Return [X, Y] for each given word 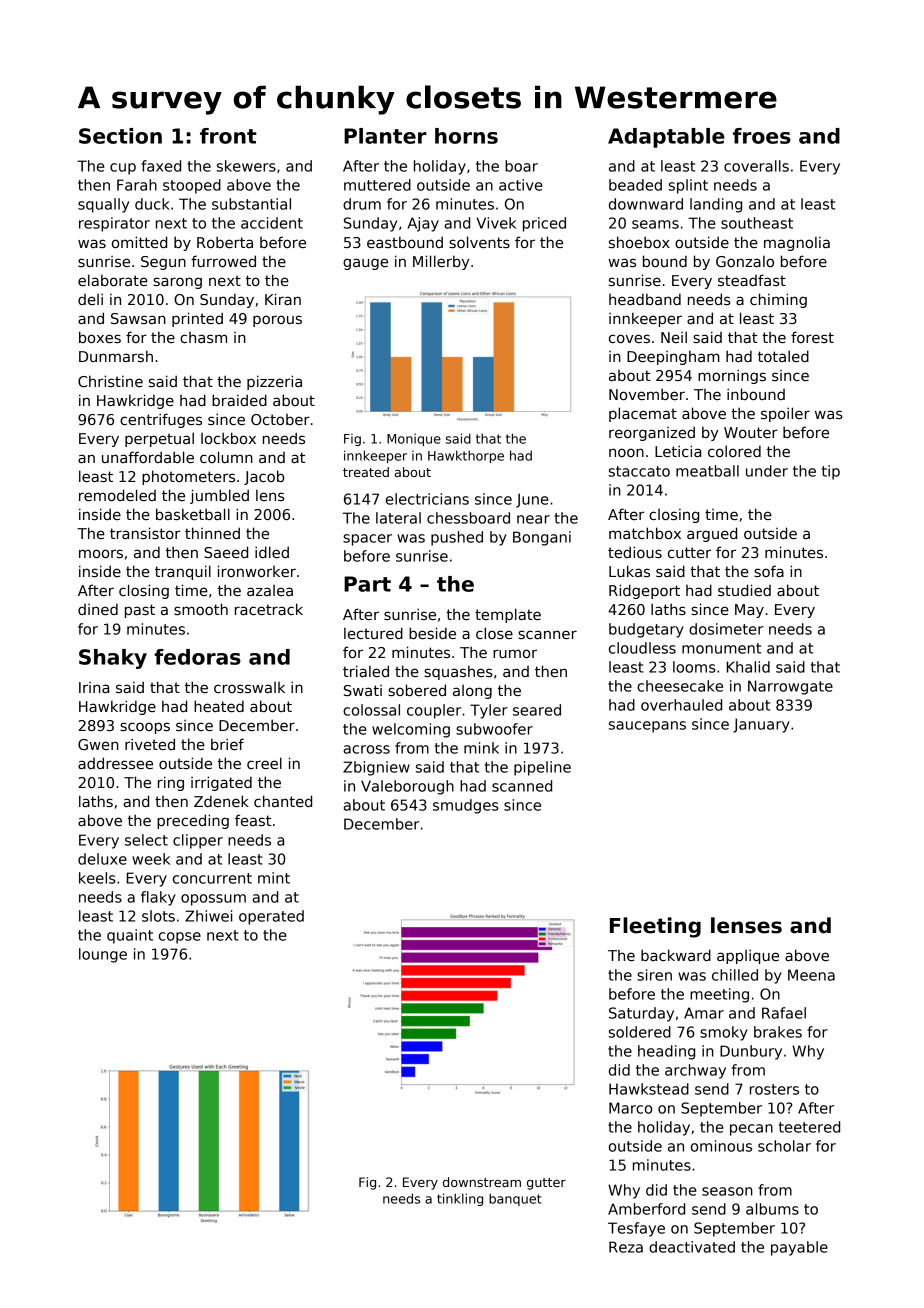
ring [171, 783]
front [228, 136]
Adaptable [666, 138]
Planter [385, 136]
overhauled [681, 705]
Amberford [646, 1209]
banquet [515, 1199]
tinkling [460, 1199]
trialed [366, 671]
